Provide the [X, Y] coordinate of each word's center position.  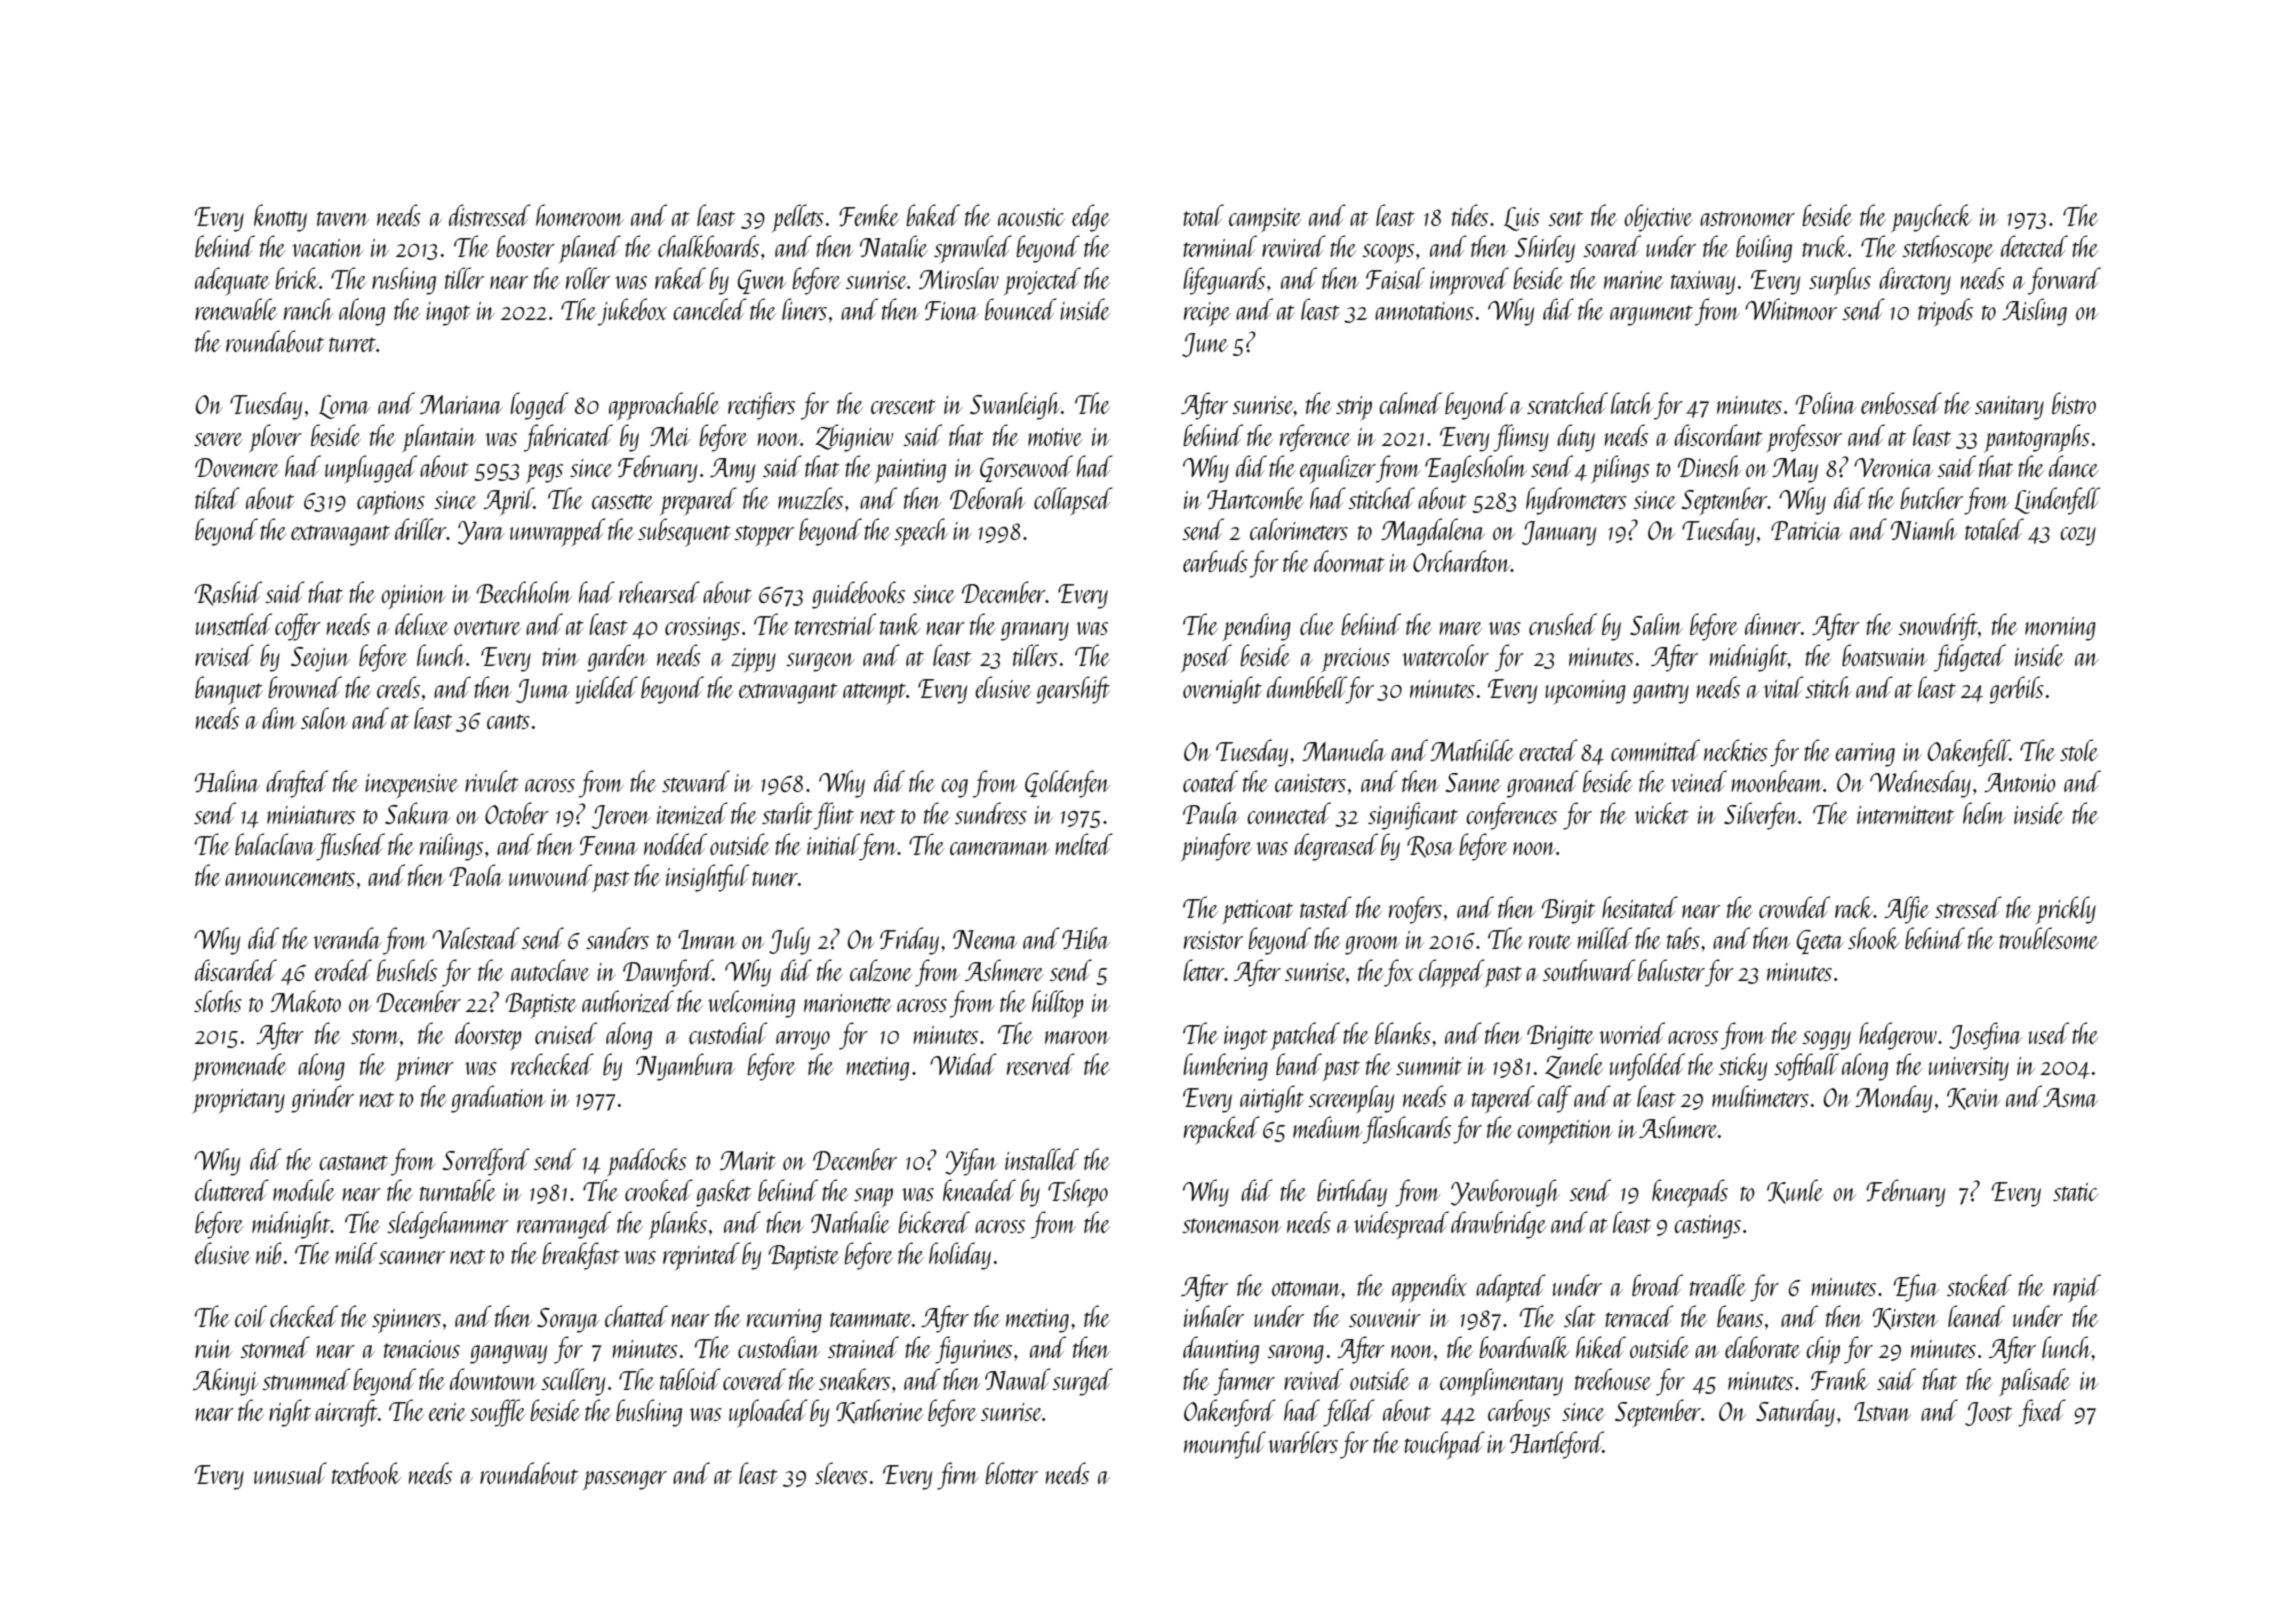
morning [2060, 629]
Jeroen [621, 817]
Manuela [1344, 750]
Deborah [988, 498]
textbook [366, 1473]
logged [539, 406]
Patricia [1806, 530]
